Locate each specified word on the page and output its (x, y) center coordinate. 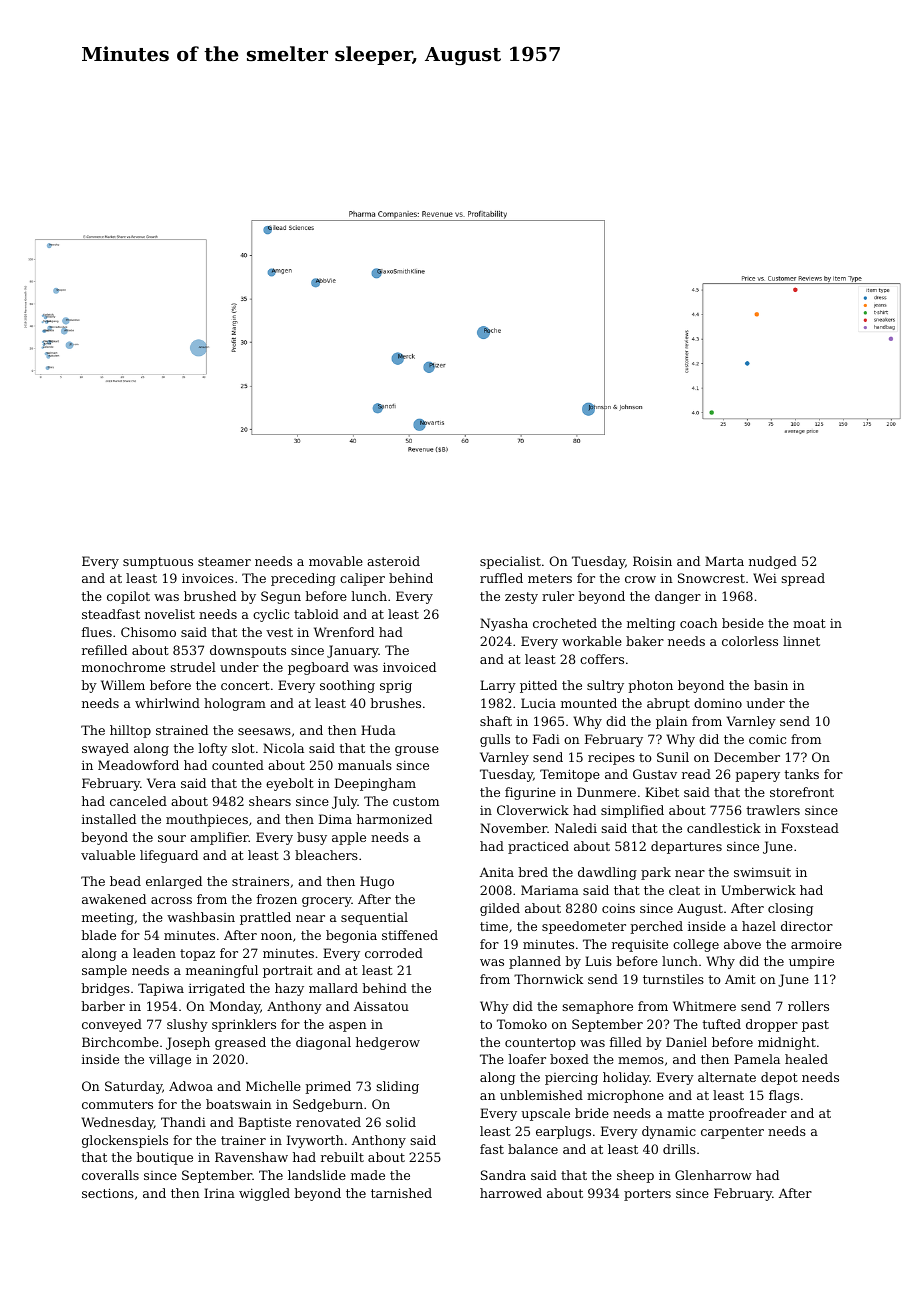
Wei (765, 578)
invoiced (409, 667)
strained (182, 730)
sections (108, 1193)
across (171, 900)
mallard (333, 988)
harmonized (394, 819)
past (815, 1026)
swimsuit (762, 872)
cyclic (271, 615)
